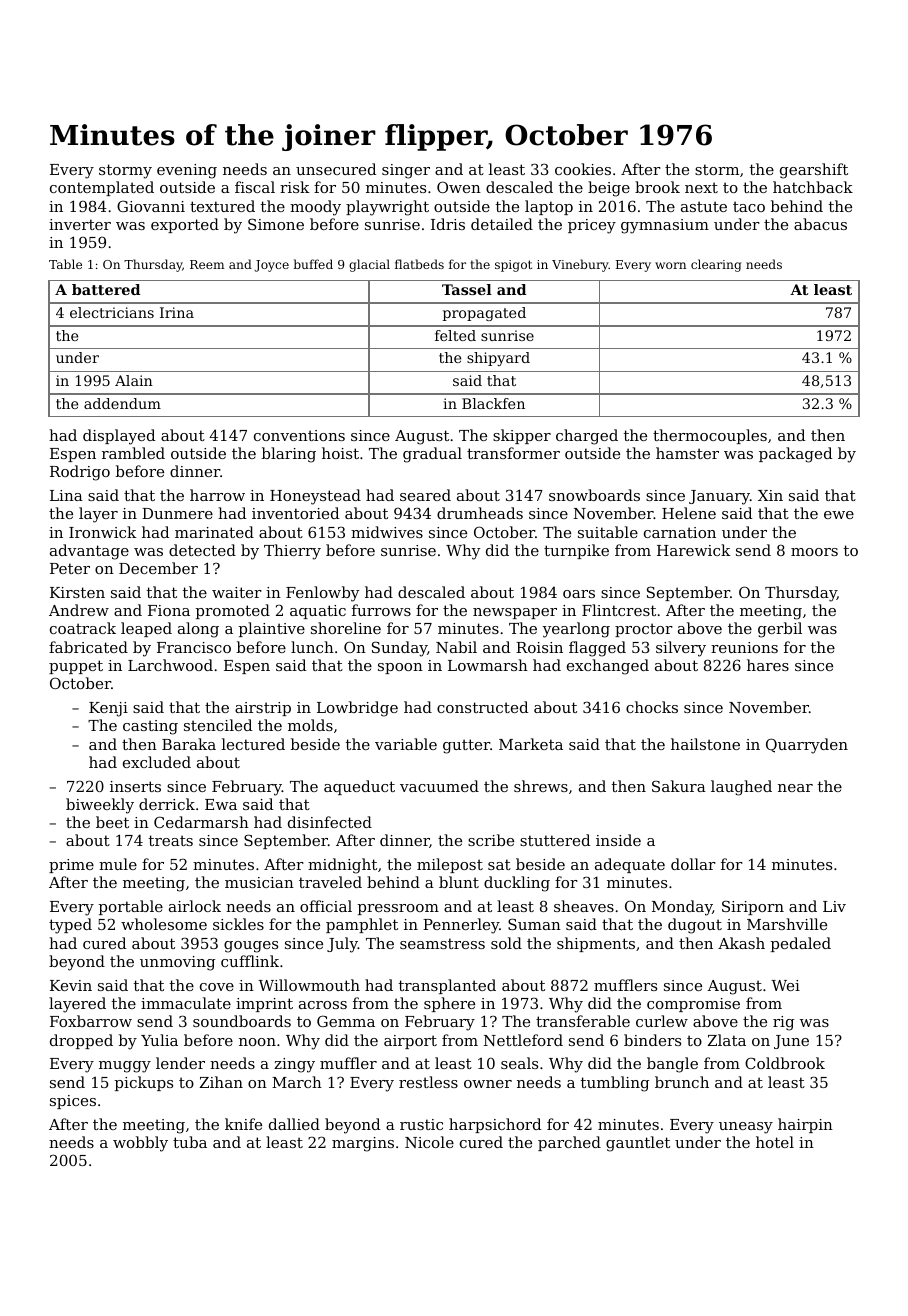 The height and width of the screenshot is (1316, 908). Describe the element at coordinates (467, 289) in the screenshot. I see `Tassel` at that location.
